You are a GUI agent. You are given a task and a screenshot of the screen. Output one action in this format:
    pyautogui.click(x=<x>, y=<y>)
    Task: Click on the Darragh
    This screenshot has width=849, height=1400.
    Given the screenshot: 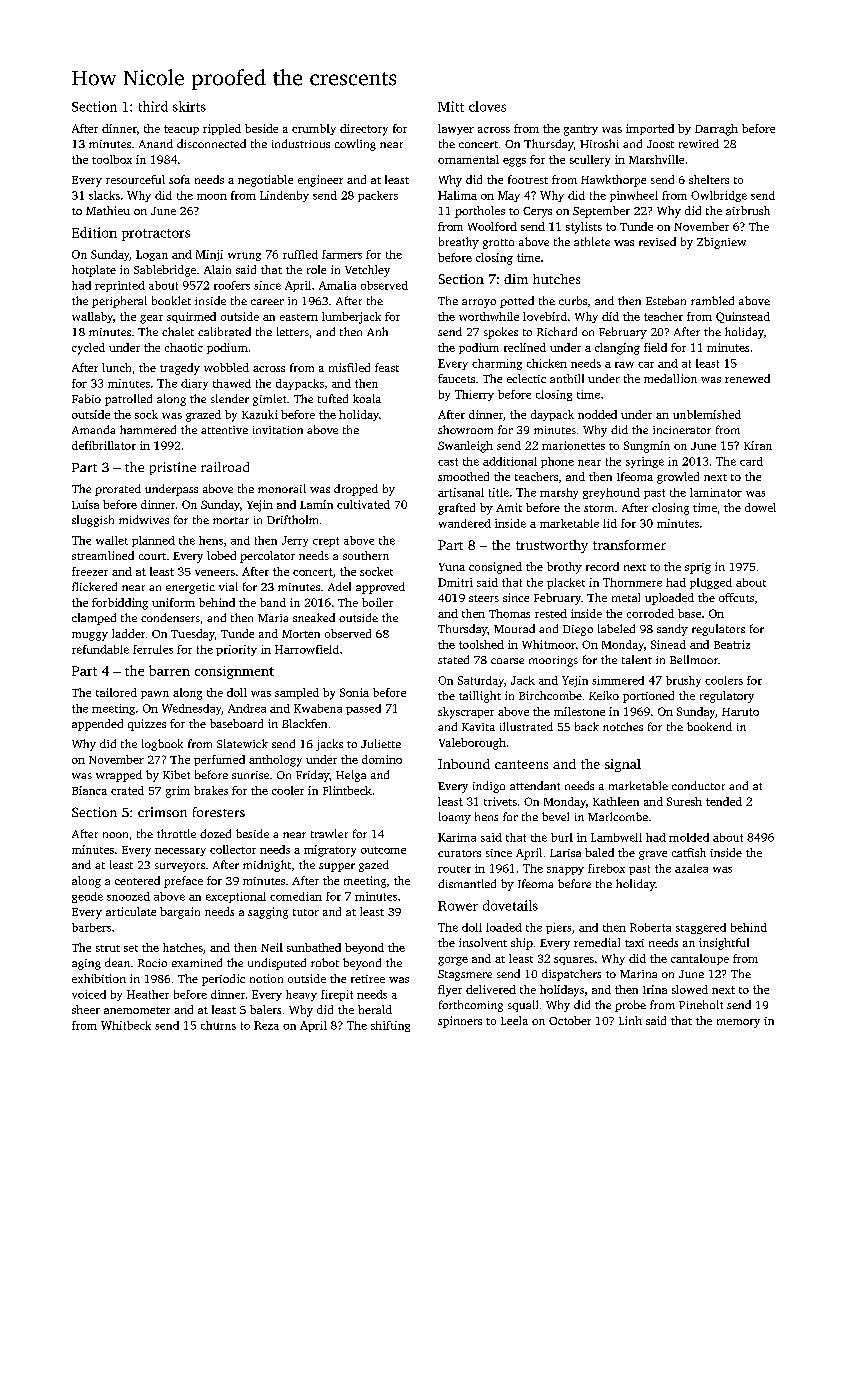 What is the action you would take?
    pyautogui.click(x=716, y=130)
